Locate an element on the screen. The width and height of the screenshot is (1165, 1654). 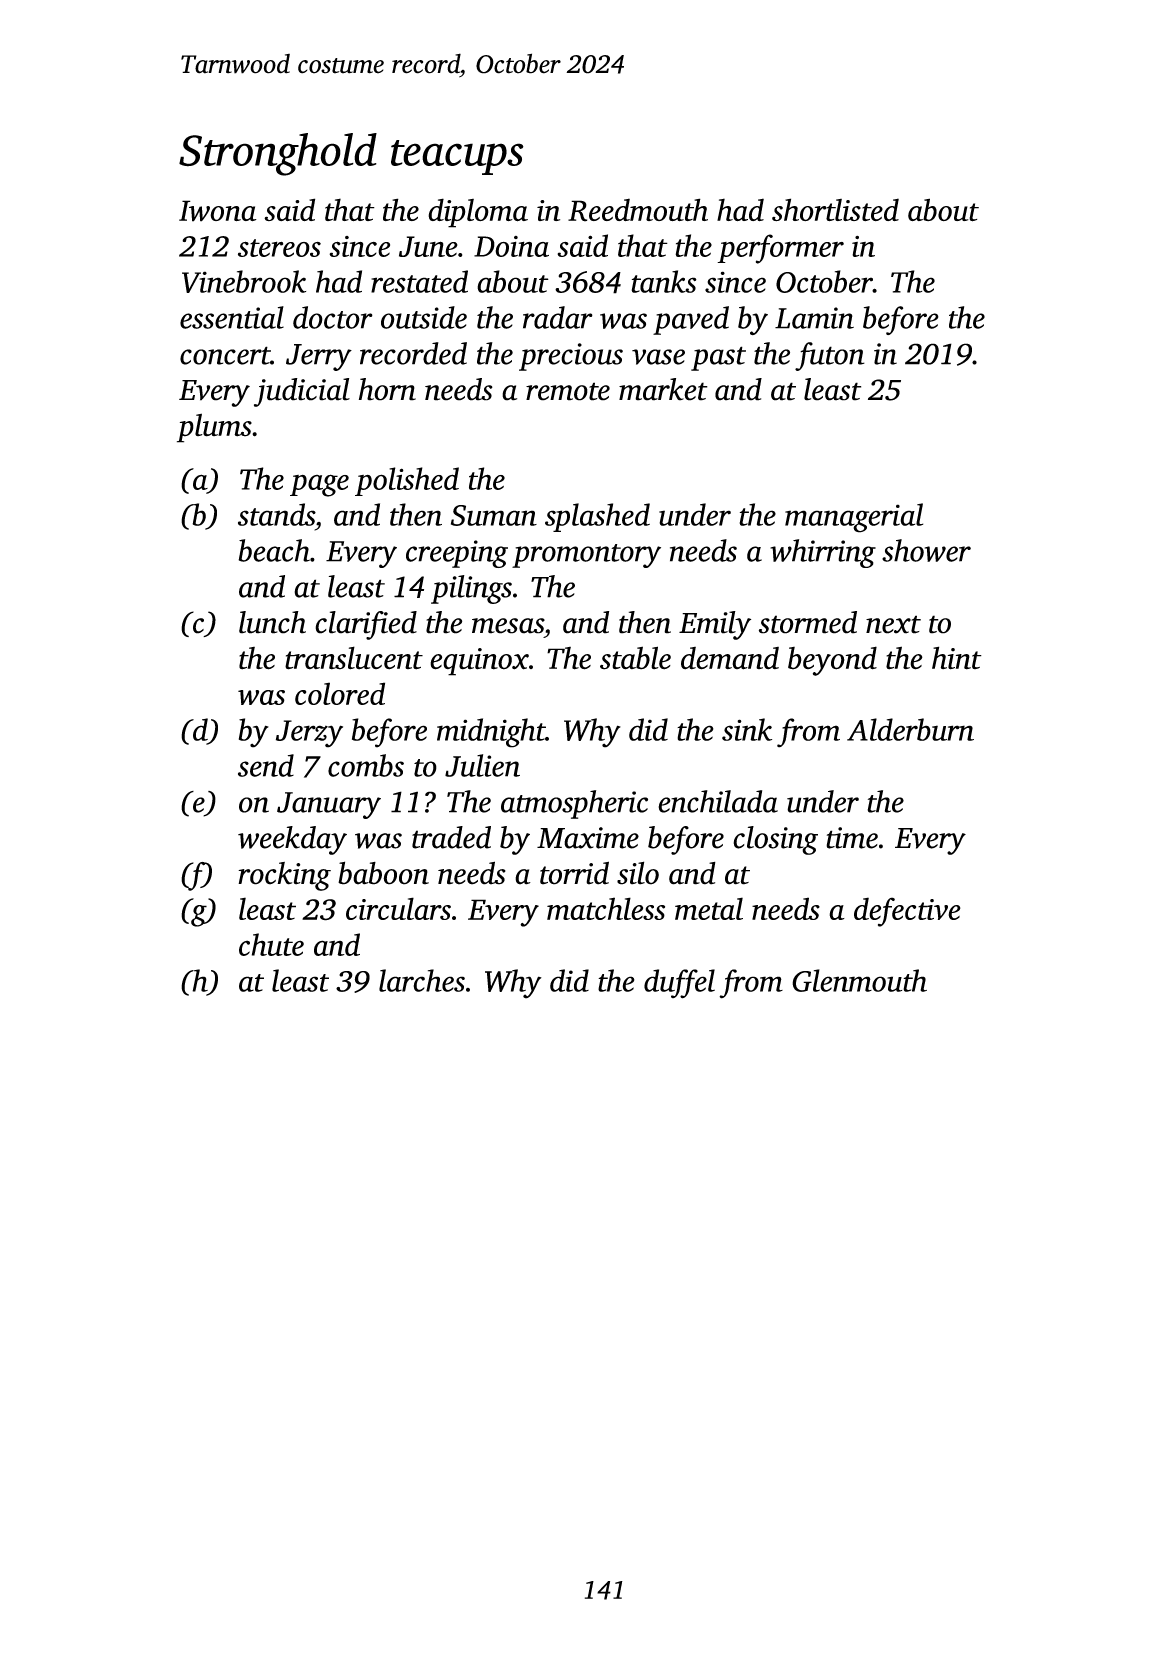
Glenmouth is located at coordinates (859, 980).
